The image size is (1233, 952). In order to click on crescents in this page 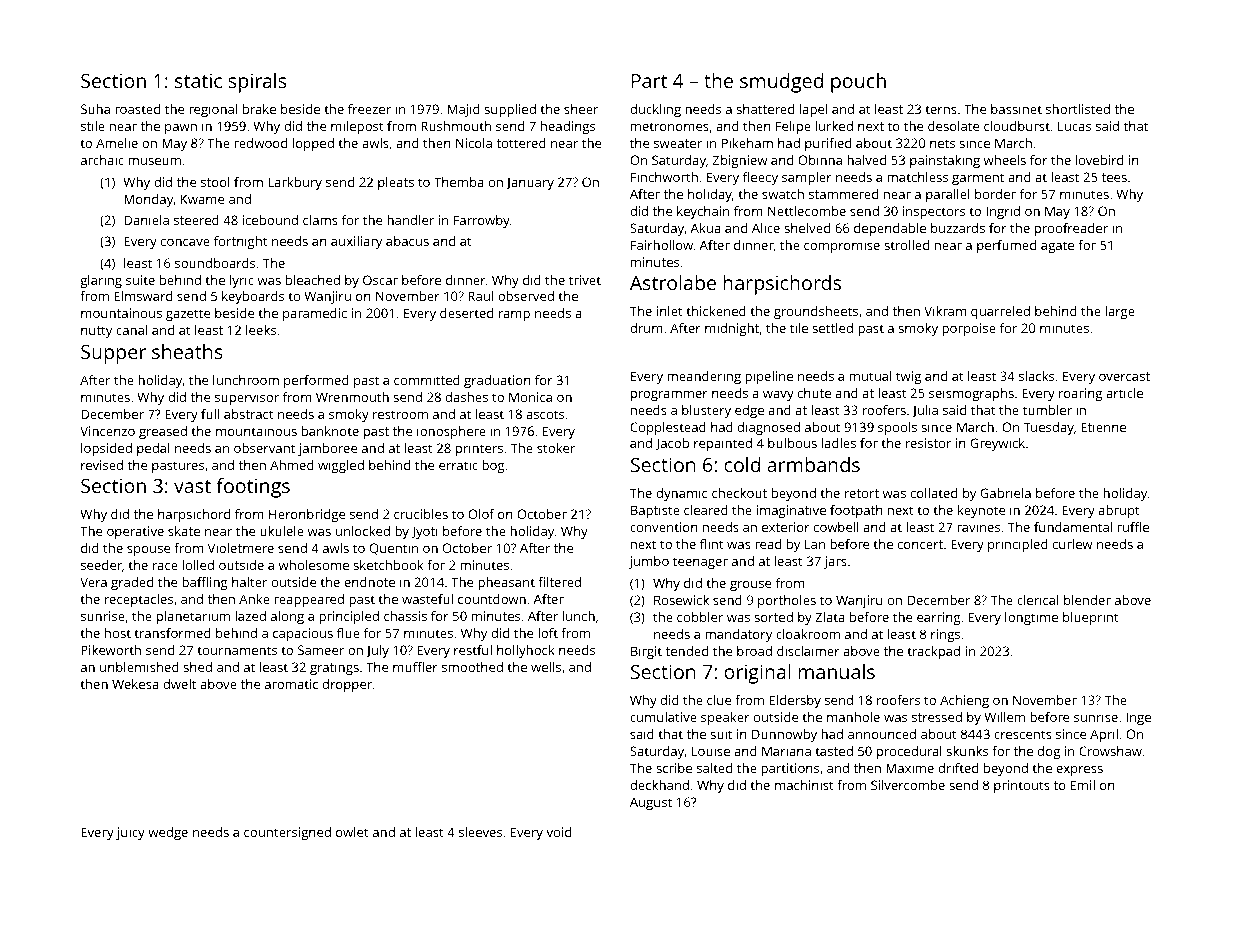, I will do `click(1023, 734)`.
